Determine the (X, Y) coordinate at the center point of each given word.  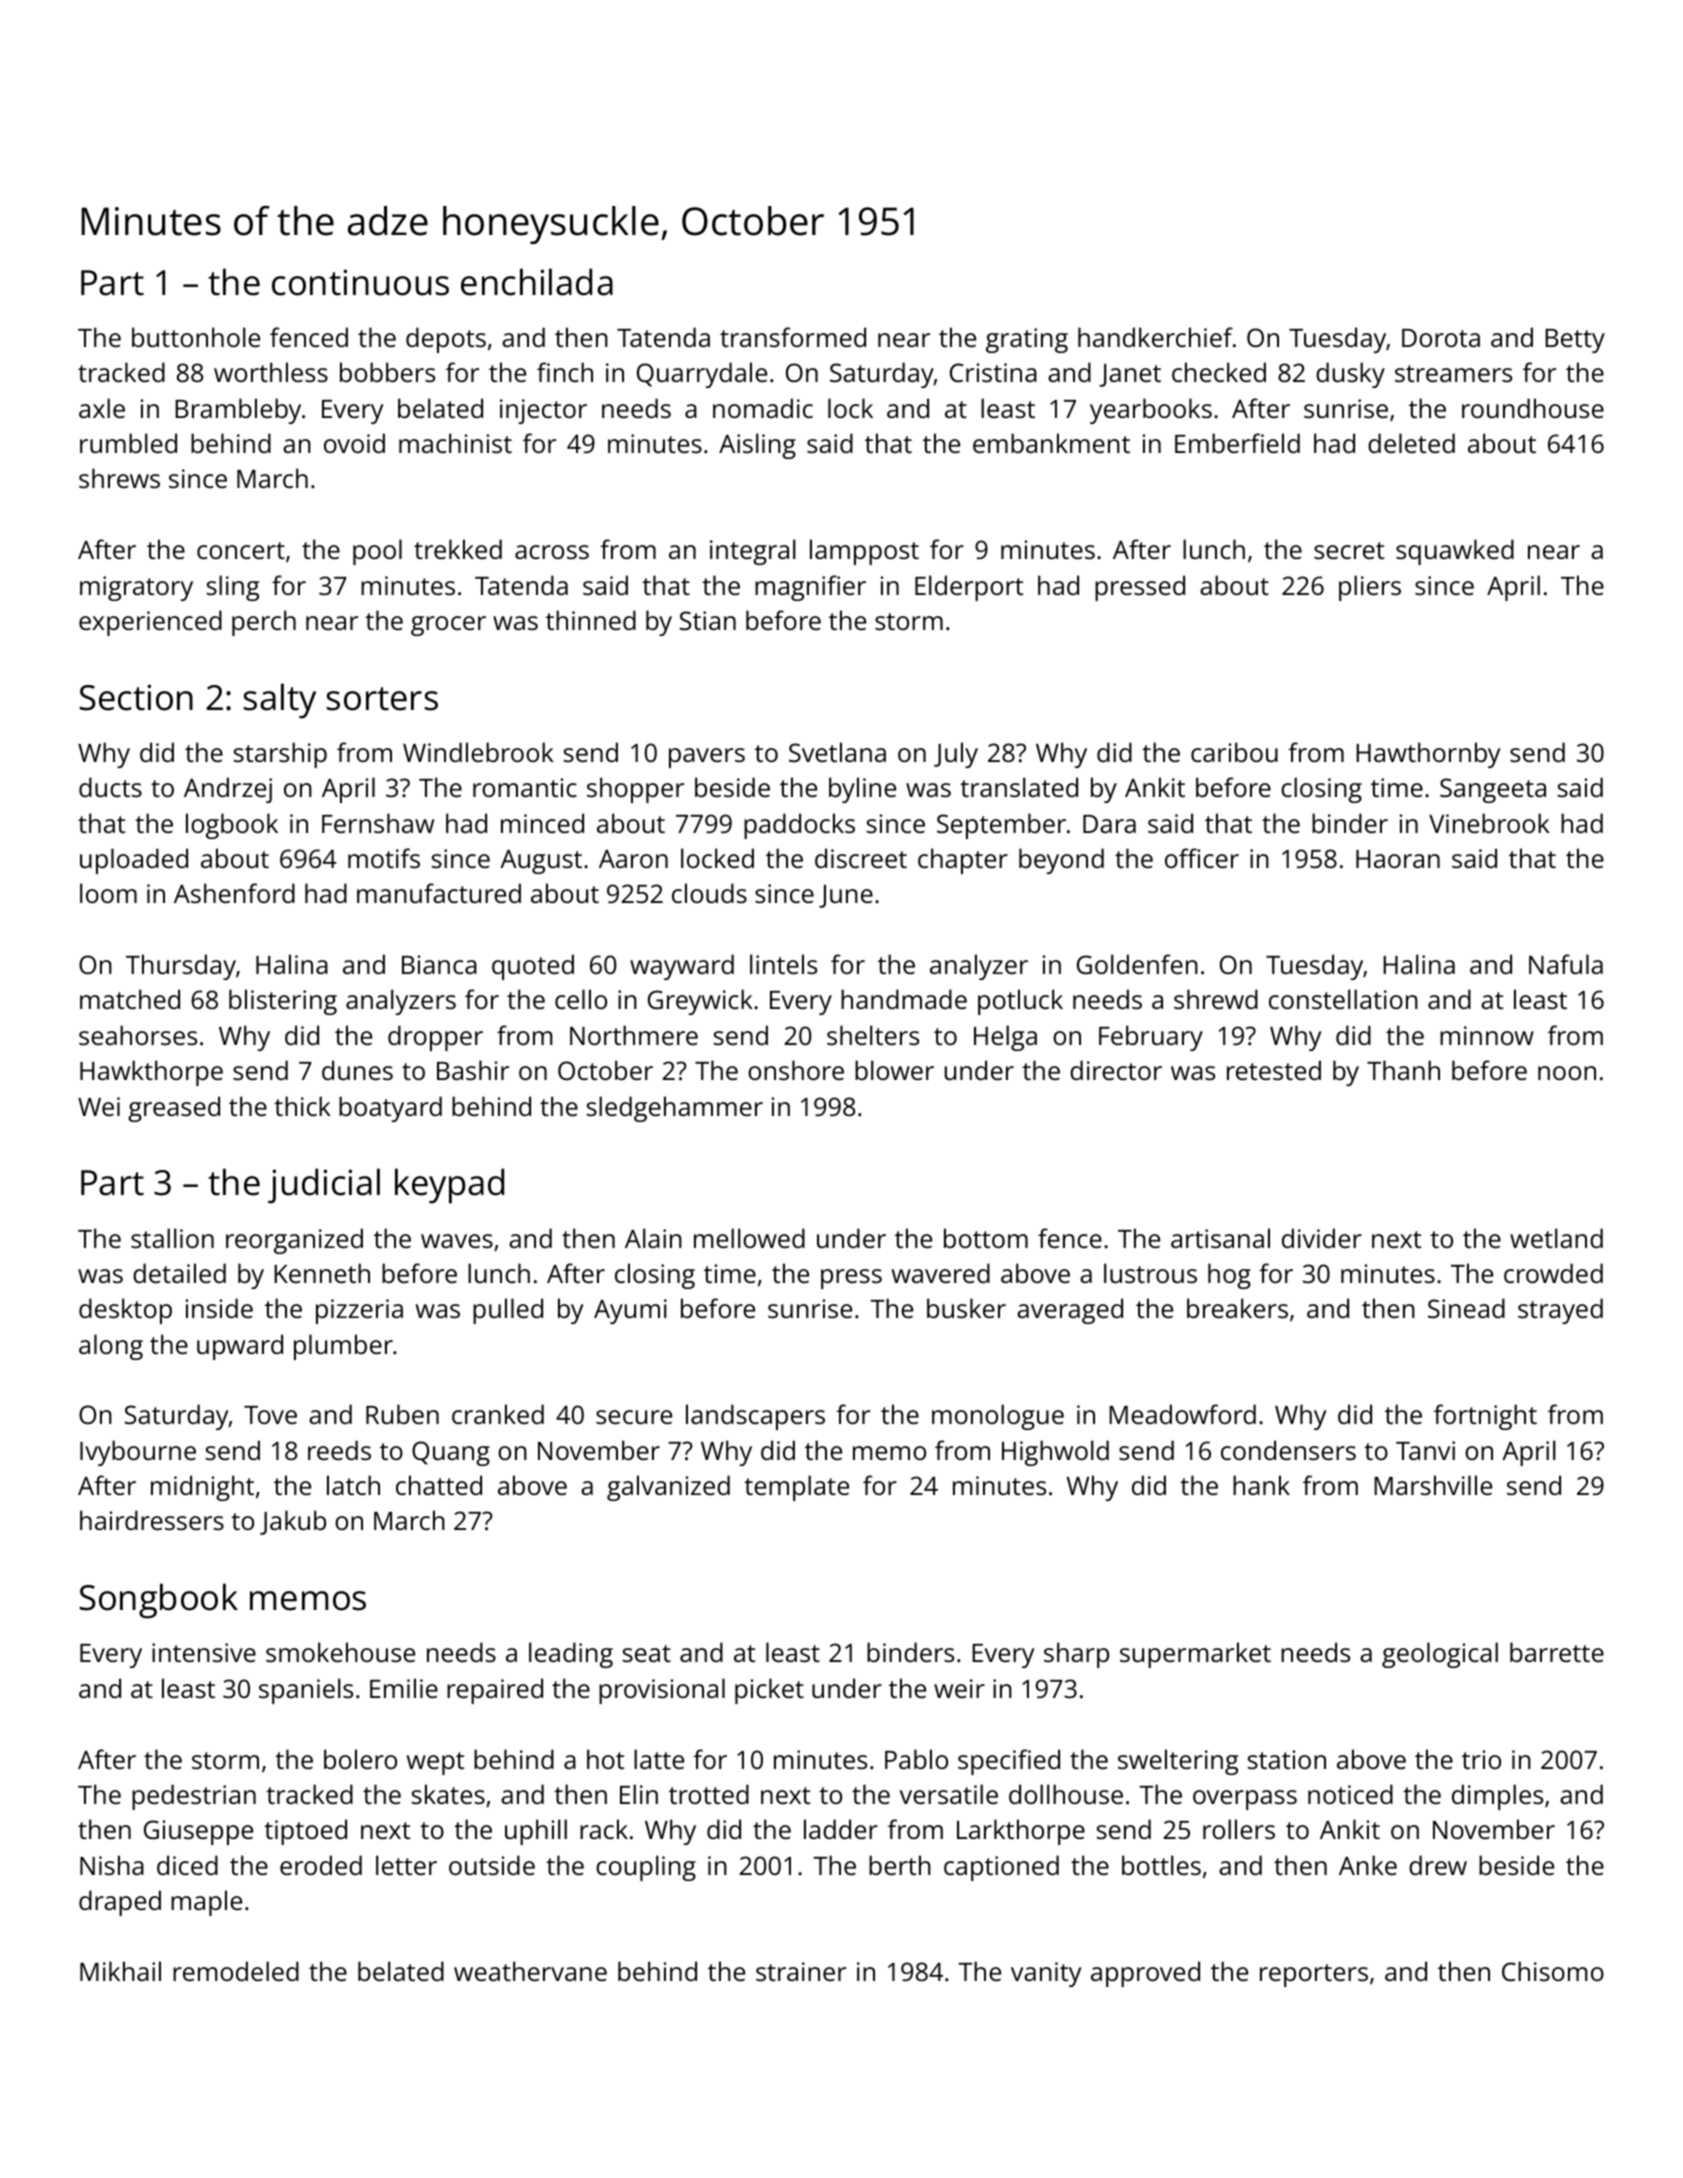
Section (136, 697)
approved (1145, 1974)
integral (753, 552)
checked (1219, 372)
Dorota (1441, 338)
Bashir (473, 1070)
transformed (793, 337)
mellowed (749, 1238)
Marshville (1433, 1485)
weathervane (530, 1971)
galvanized (668, 1488)
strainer (801, 1971)
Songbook (159, 1601)
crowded (1553, 1273)
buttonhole (196, 337)
